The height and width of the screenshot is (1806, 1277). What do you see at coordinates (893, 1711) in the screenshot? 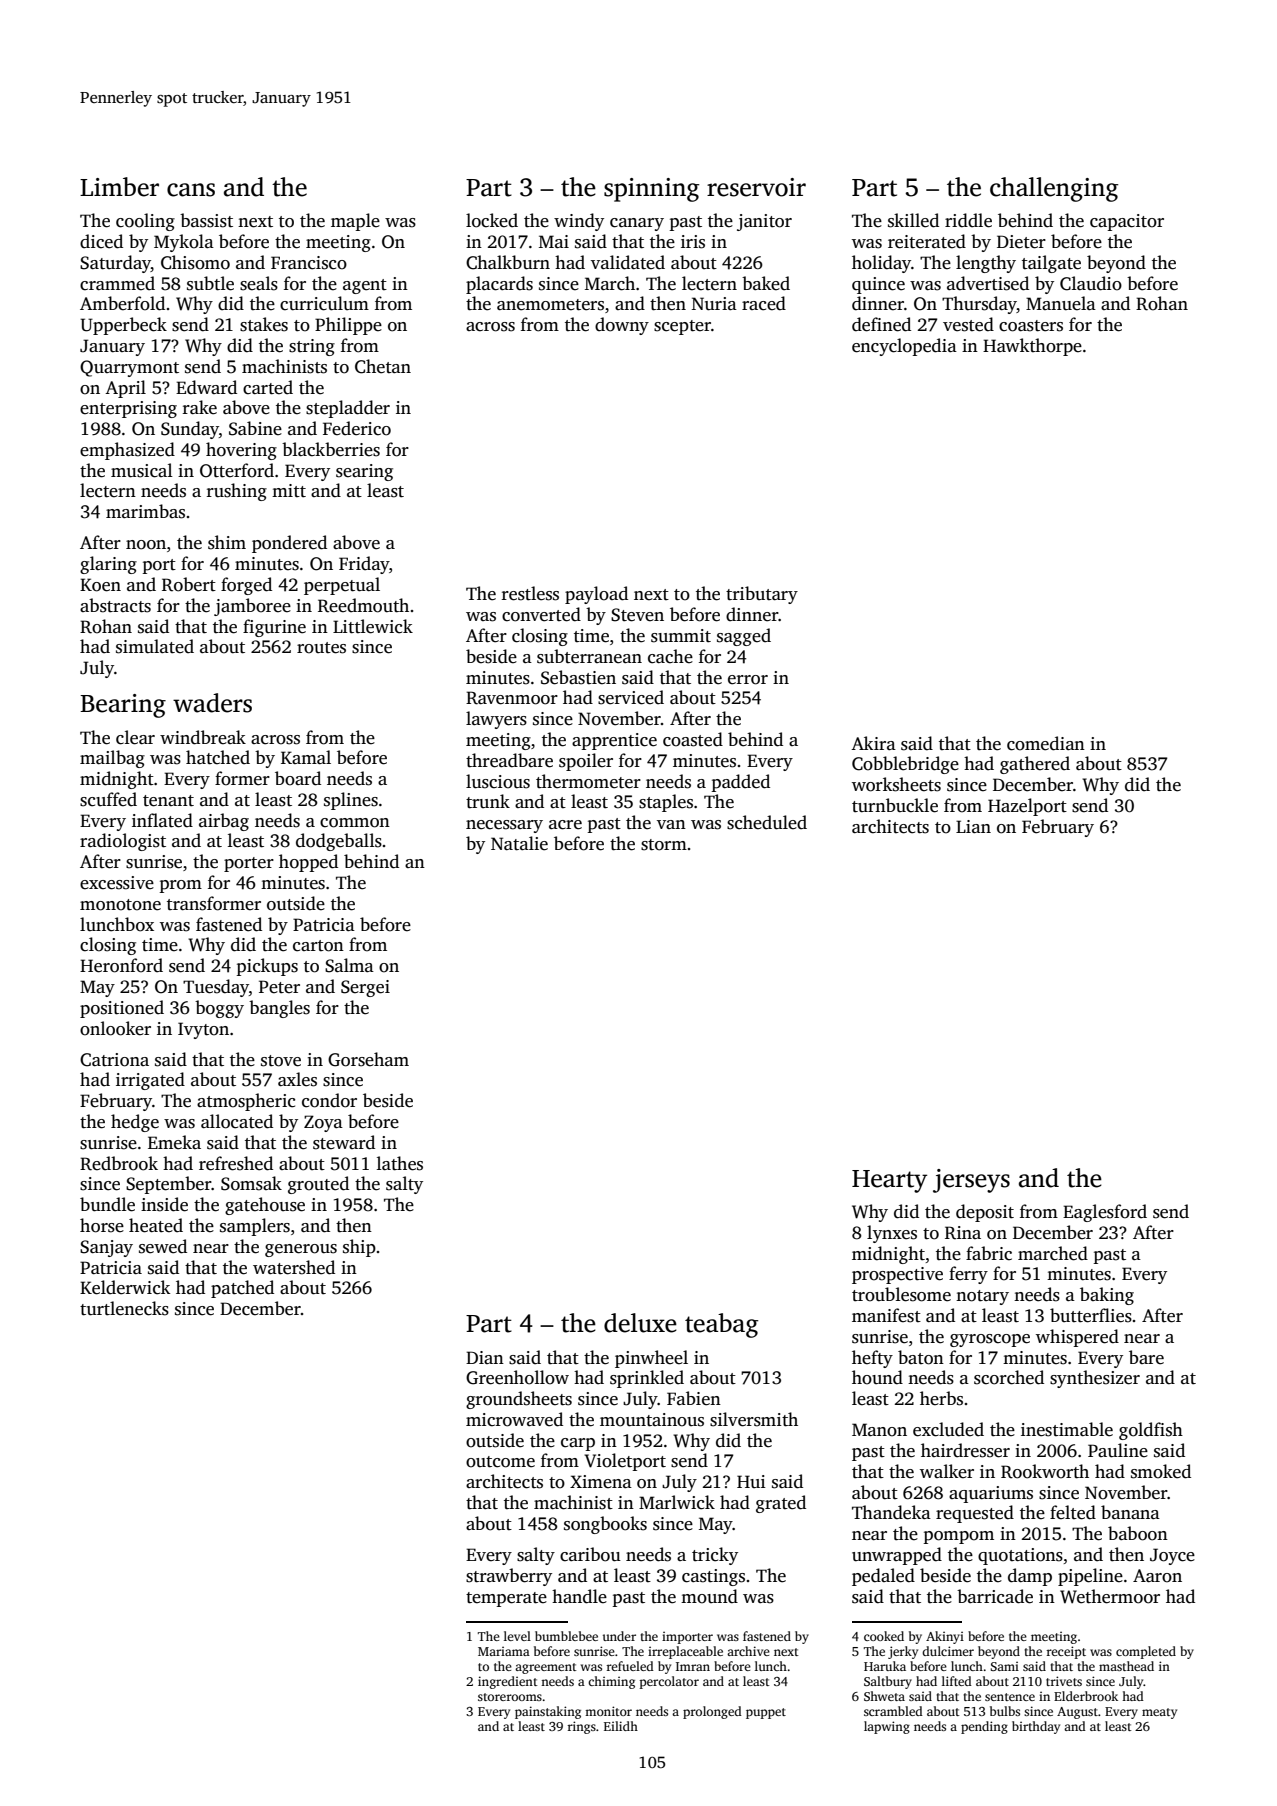
I see `scrambled` at bounding box center [893, 1711].
